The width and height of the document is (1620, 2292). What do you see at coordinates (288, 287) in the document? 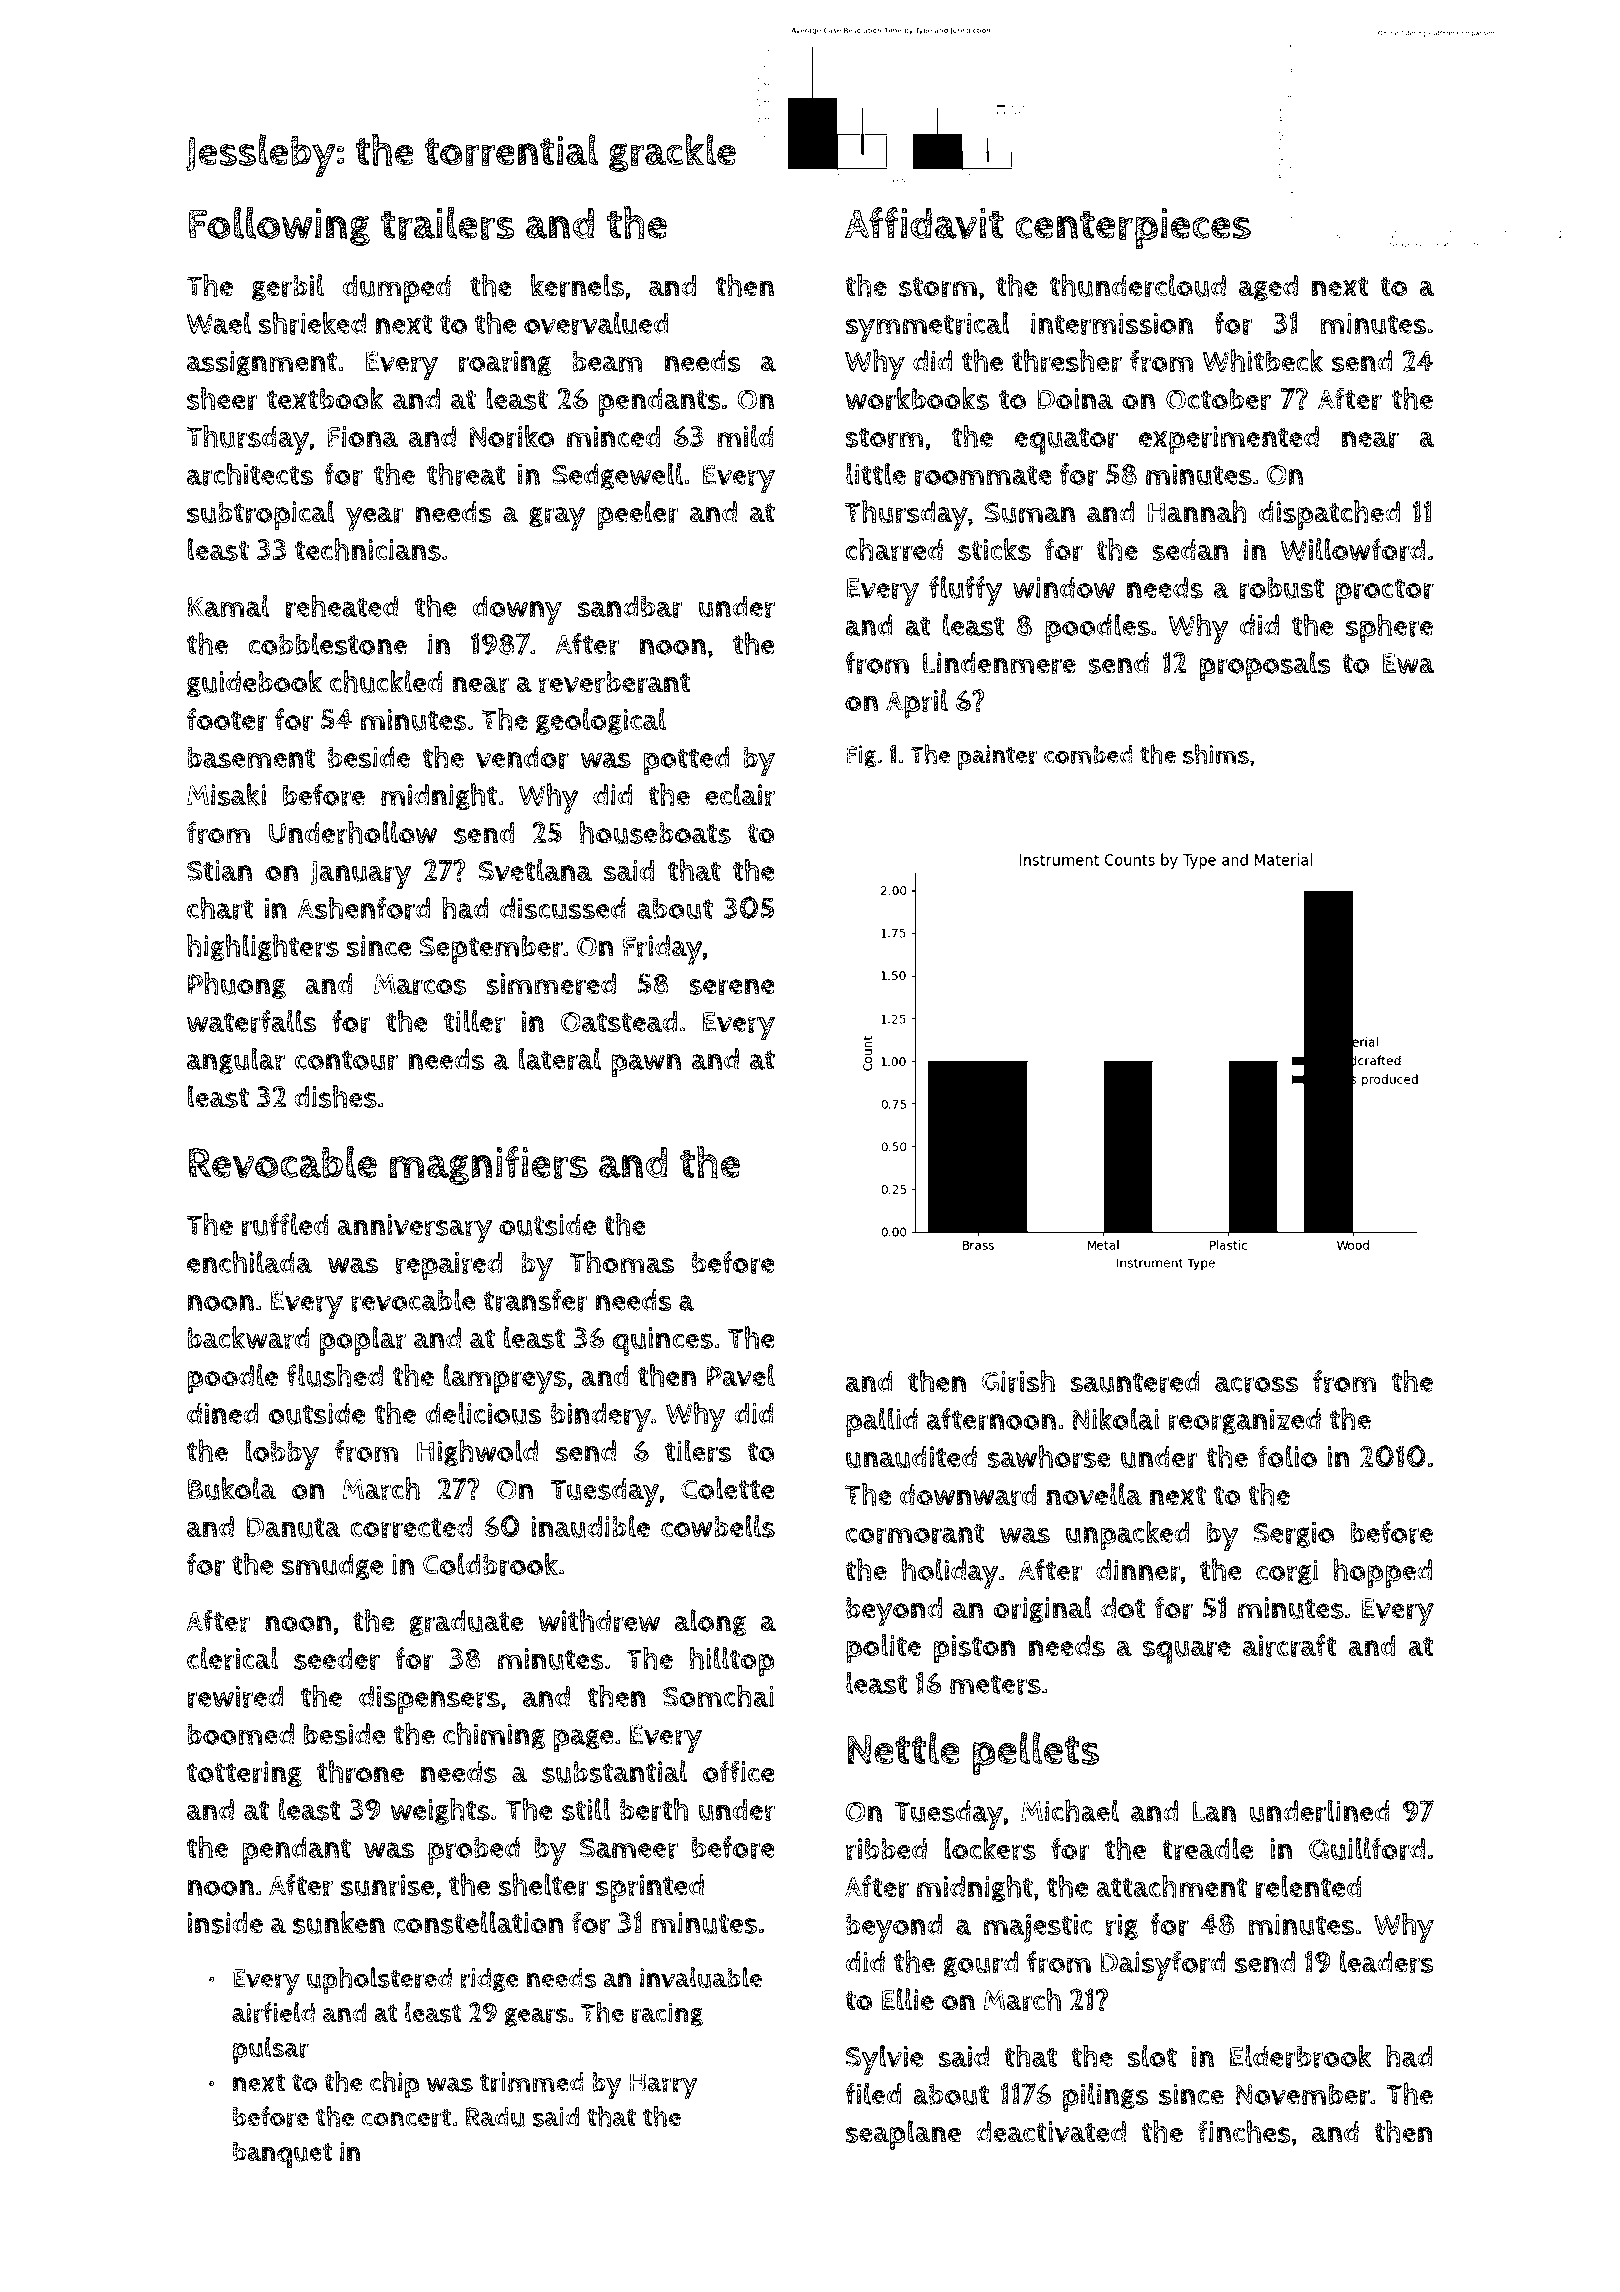
I see `gerbil` at bounding box center [288, 287].
